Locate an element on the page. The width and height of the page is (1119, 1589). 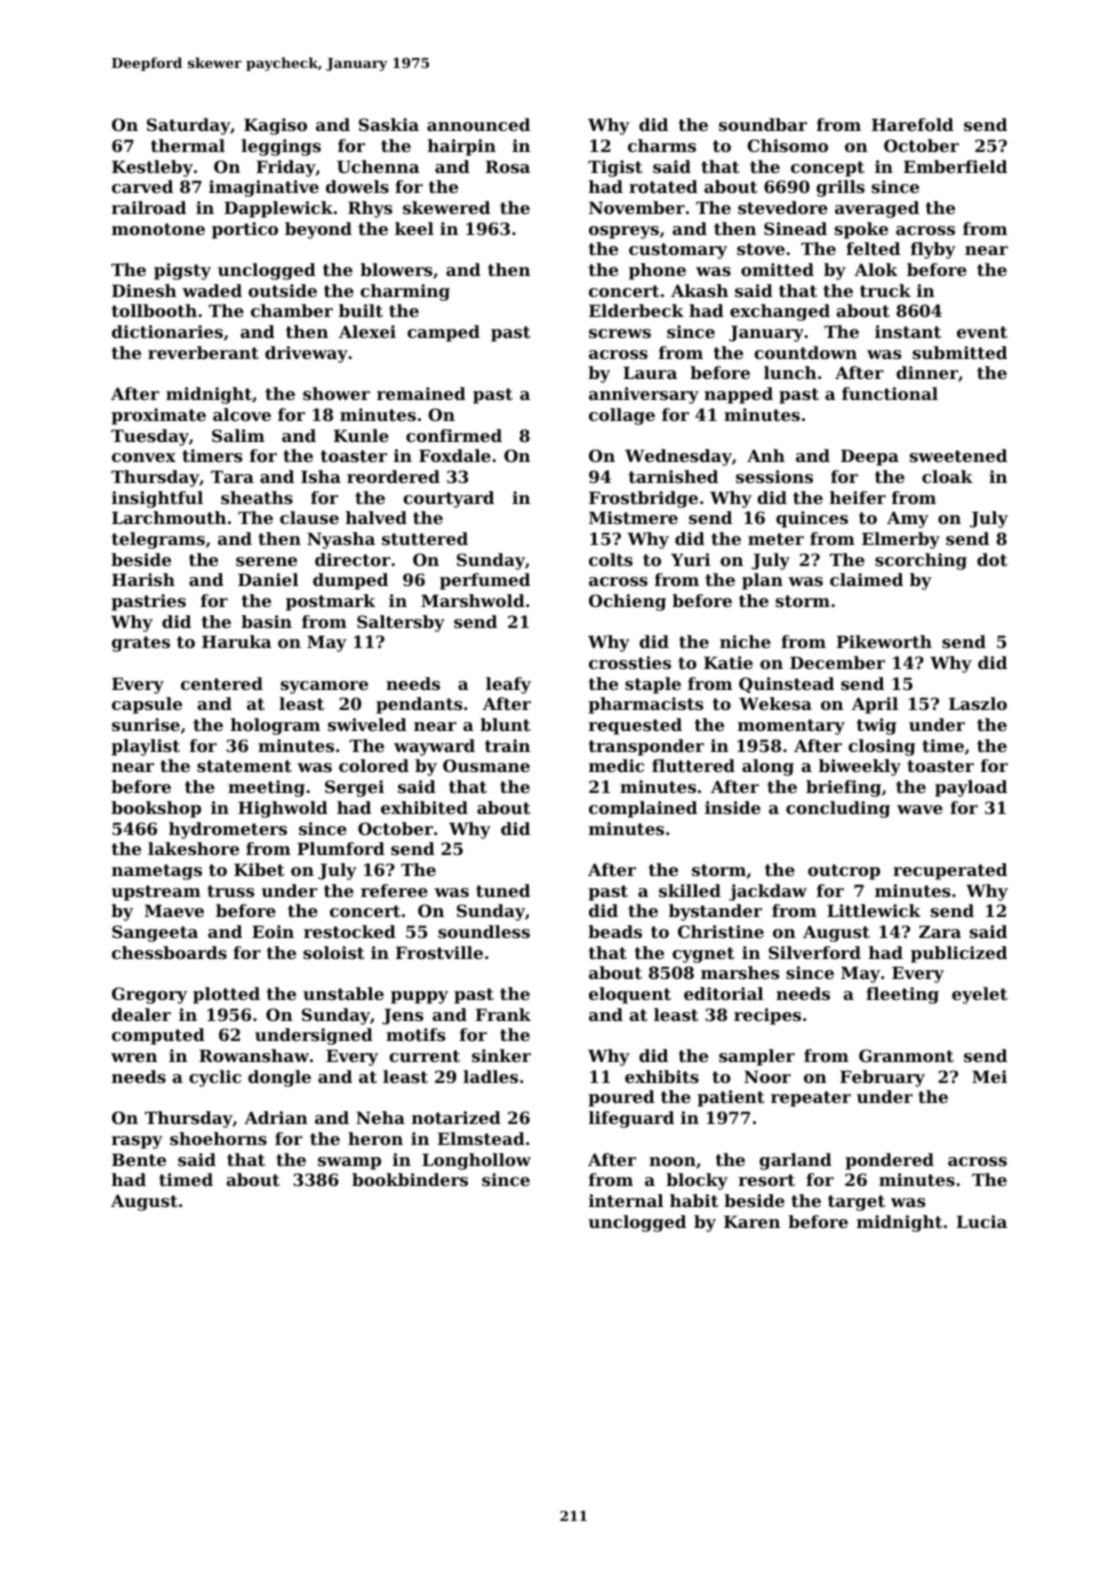
biweekly is located at coordinates (860, 767).
